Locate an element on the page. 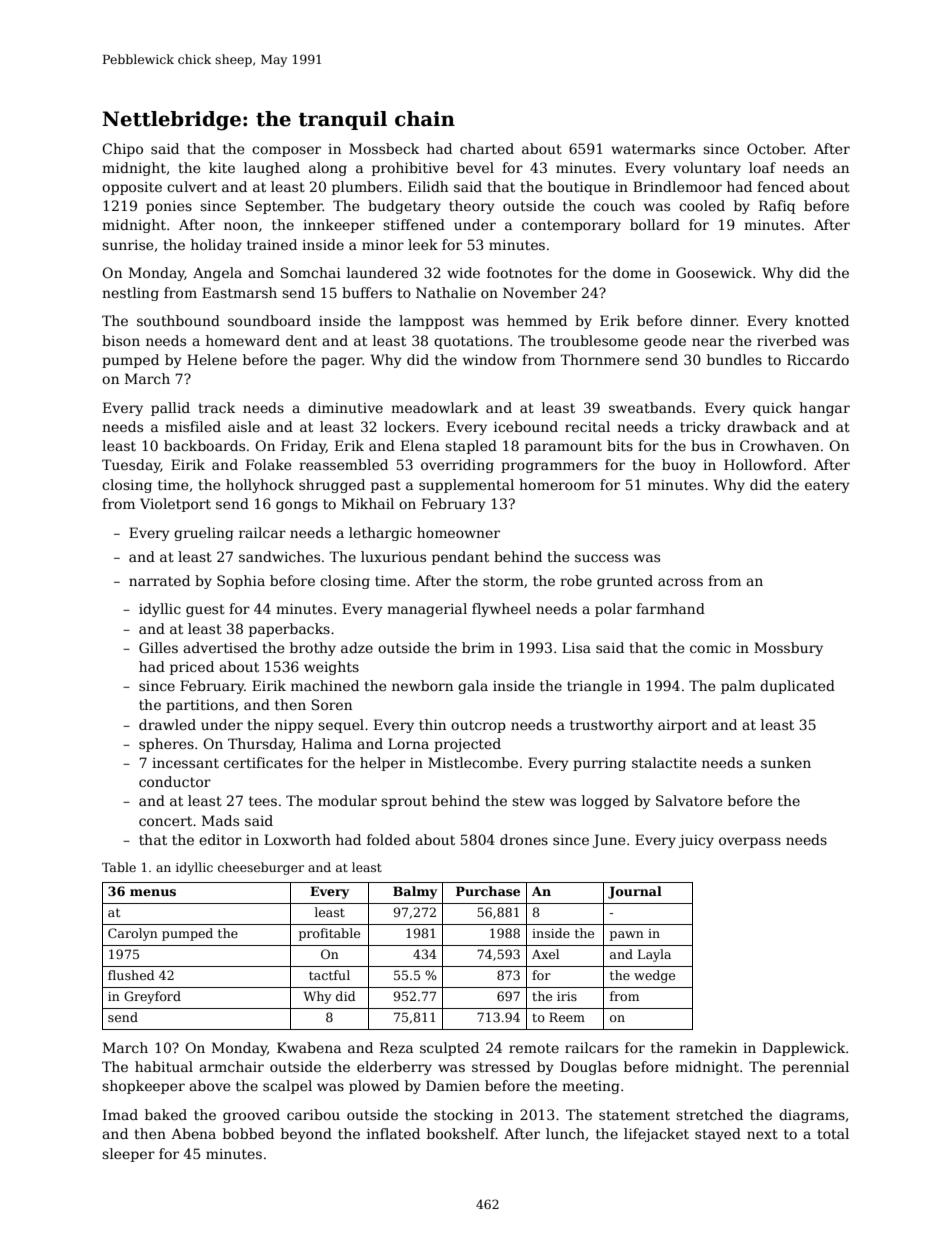 The height and width of the page is (1233, 952). supplemental is located at coordinates (466, 486).
